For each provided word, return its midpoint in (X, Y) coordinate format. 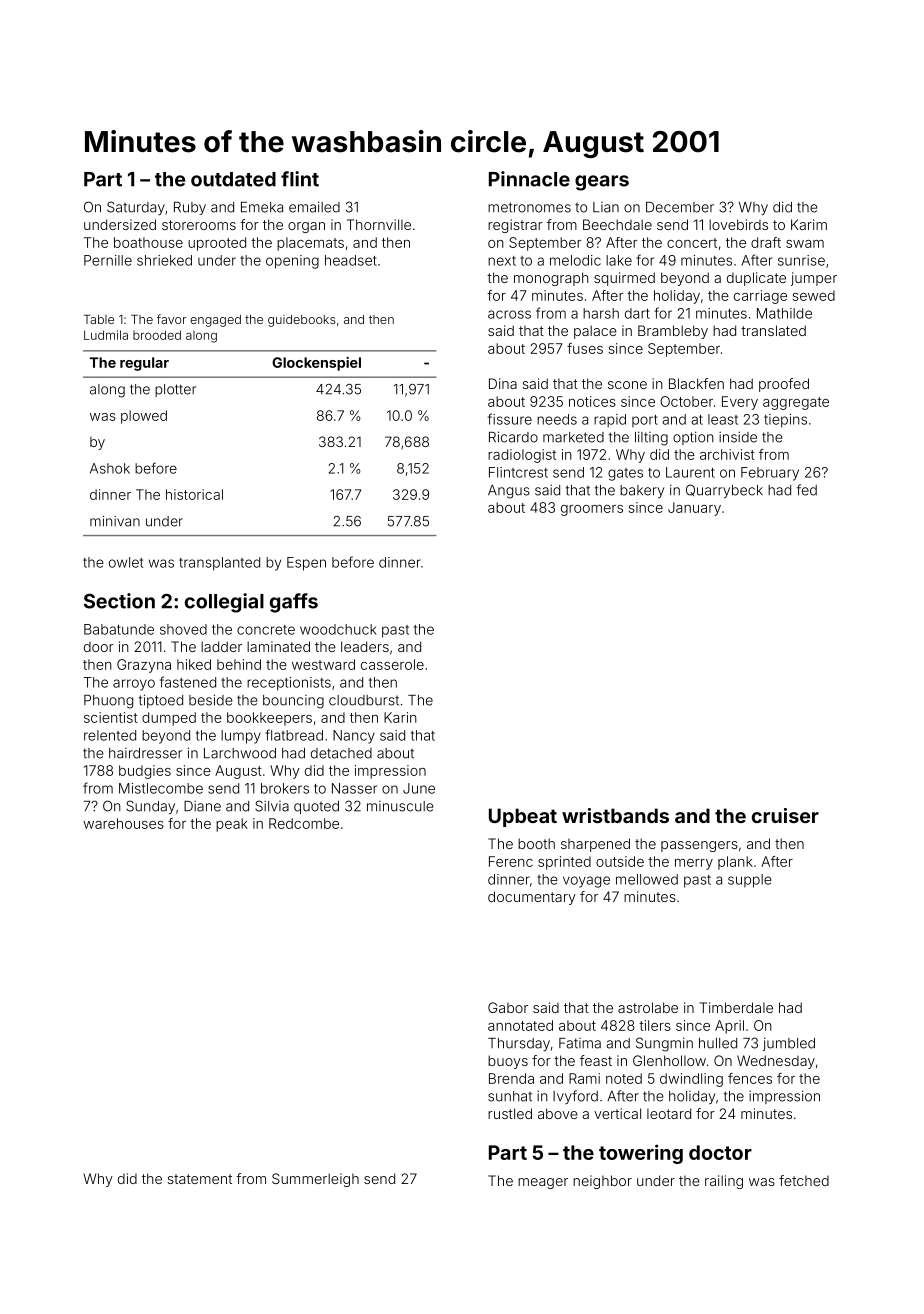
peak (232, 825)
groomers (592, 510)
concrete (266, 630)
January (694, 509)
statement (199, 1179)
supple (750, 881)
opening (292, 262)
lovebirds (738, 224)
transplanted (219, 564)
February (770, 474)
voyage (586, 882)
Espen (306, 564)
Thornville (379, 224)
